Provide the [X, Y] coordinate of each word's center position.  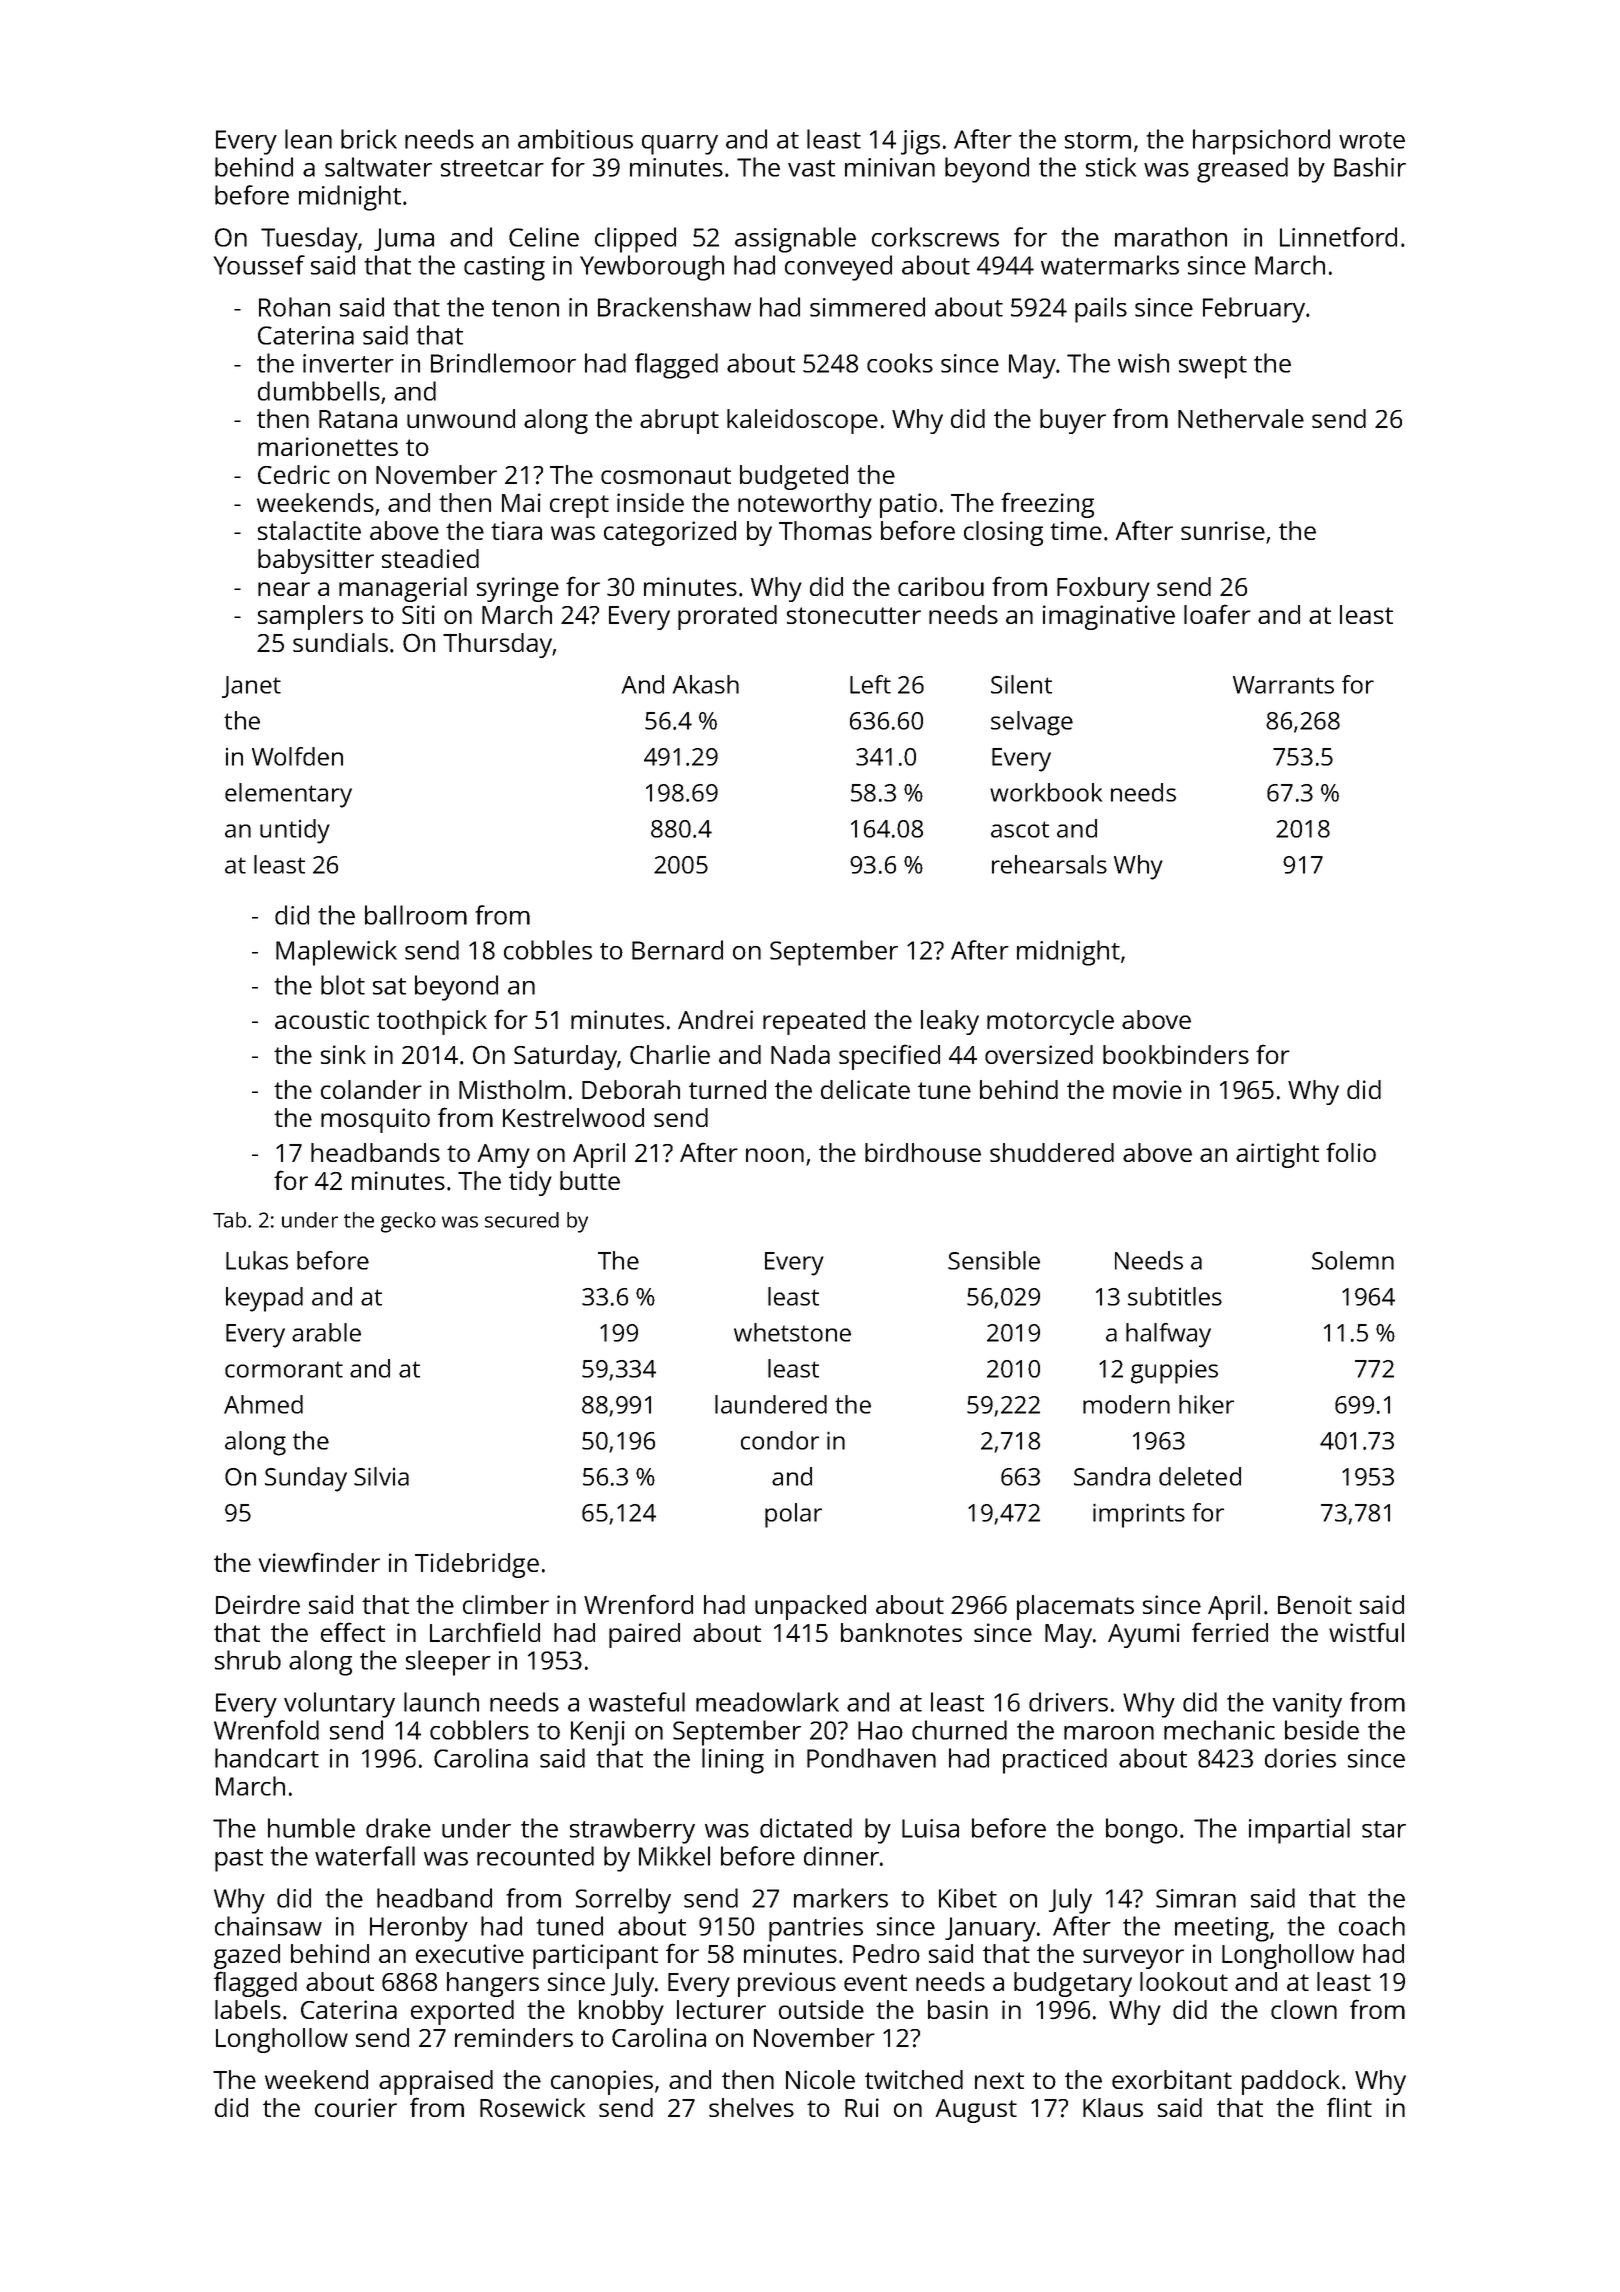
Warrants [1283, 685]
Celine [544, 237]
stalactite [309, 530]
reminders [514, 2037]
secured [522, 1220]
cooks [900, 363]
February [1254, 310]
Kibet [968, 1898]
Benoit [1315, 1604]
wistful [1366, 1632]
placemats [1075, 1607]
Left [870, 684]
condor [780, 1440]
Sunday [306, 1479]
